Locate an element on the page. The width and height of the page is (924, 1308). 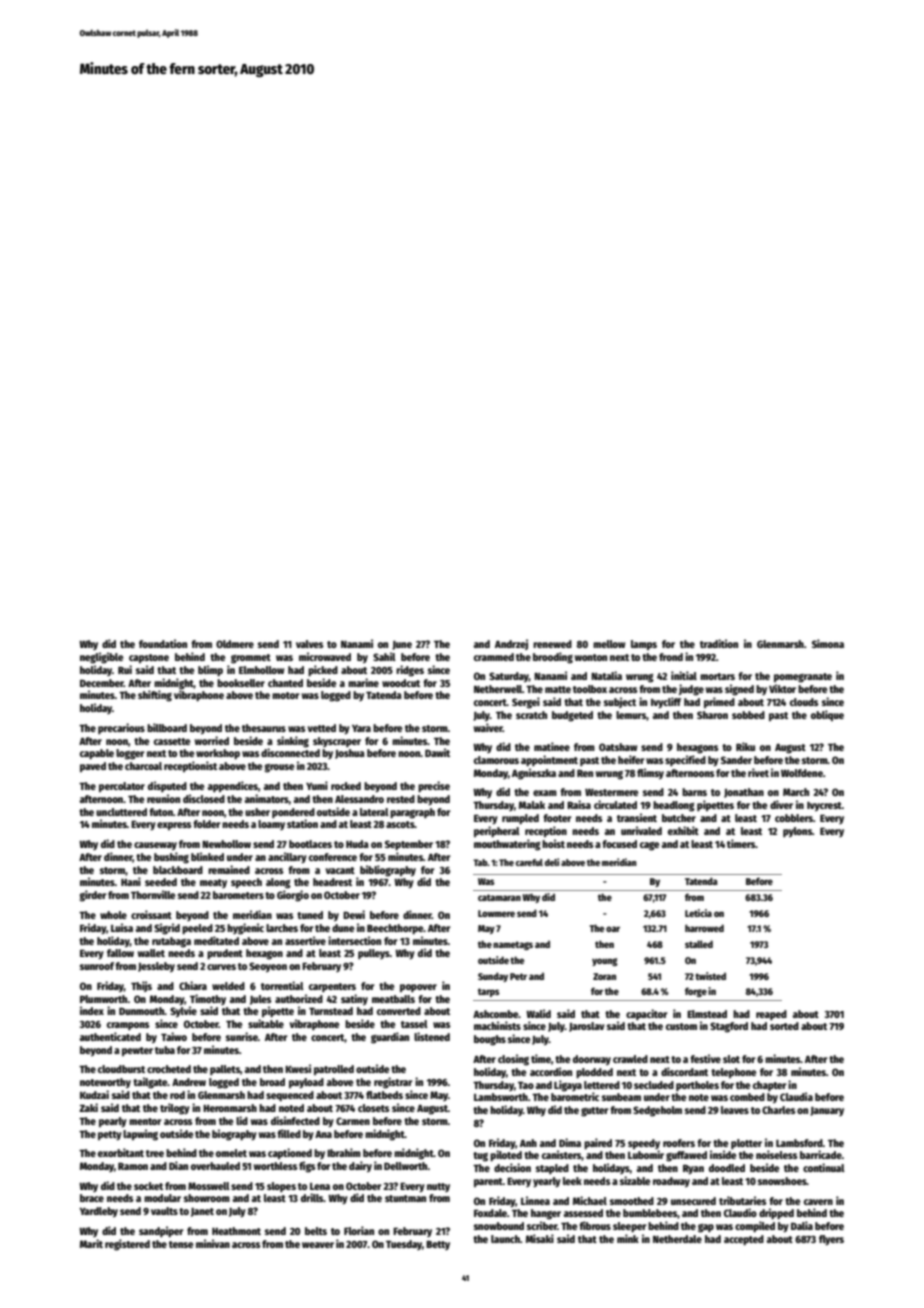
telephone is located at coordinates (733, 1073).
